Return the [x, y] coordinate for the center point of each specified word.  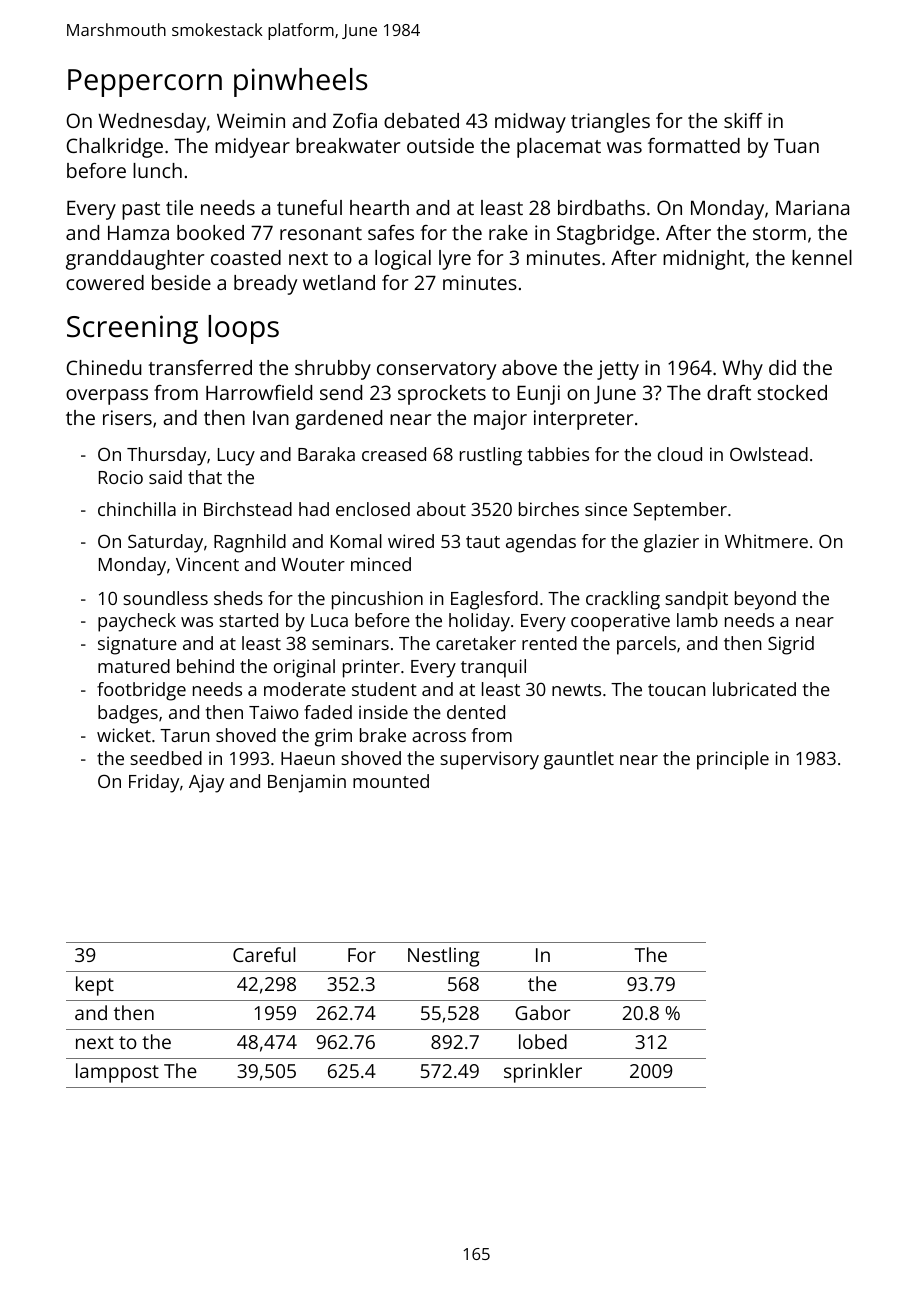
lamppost [117, 1073]
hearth [379, 207]
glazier [671, 543]
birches [549, 509]
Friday [154, 783]
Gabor [542, 1012]
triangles [610, 123]
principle [733, 760]
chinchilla [137, 509]
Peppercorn [145, 83]
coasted [246, 257]
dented [476, 712]
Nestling [443, 957]
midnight [704, 260]
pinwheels [301, 82]
